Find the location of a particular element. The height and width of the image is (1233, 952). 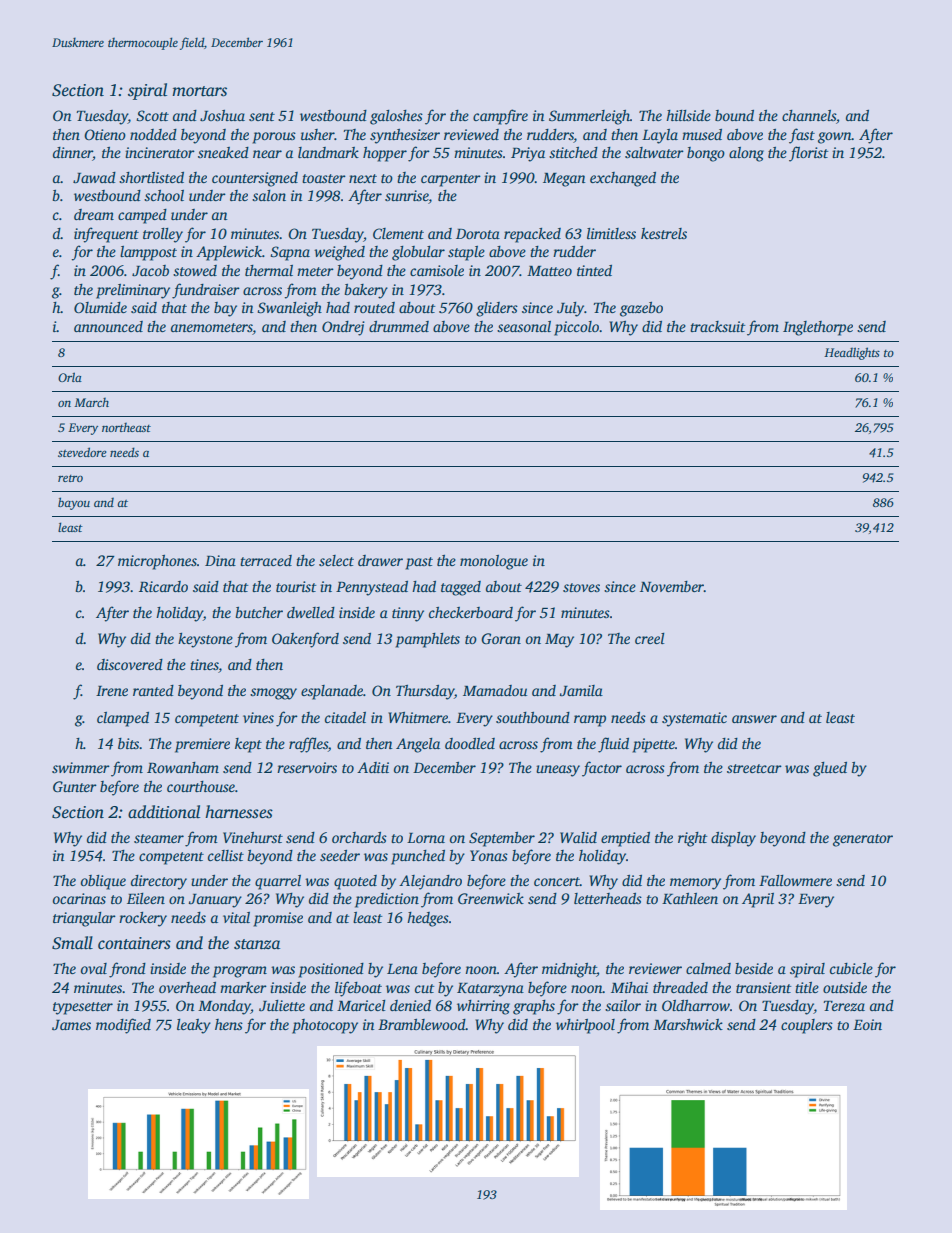

Small is located at coordinates (72, 943).
